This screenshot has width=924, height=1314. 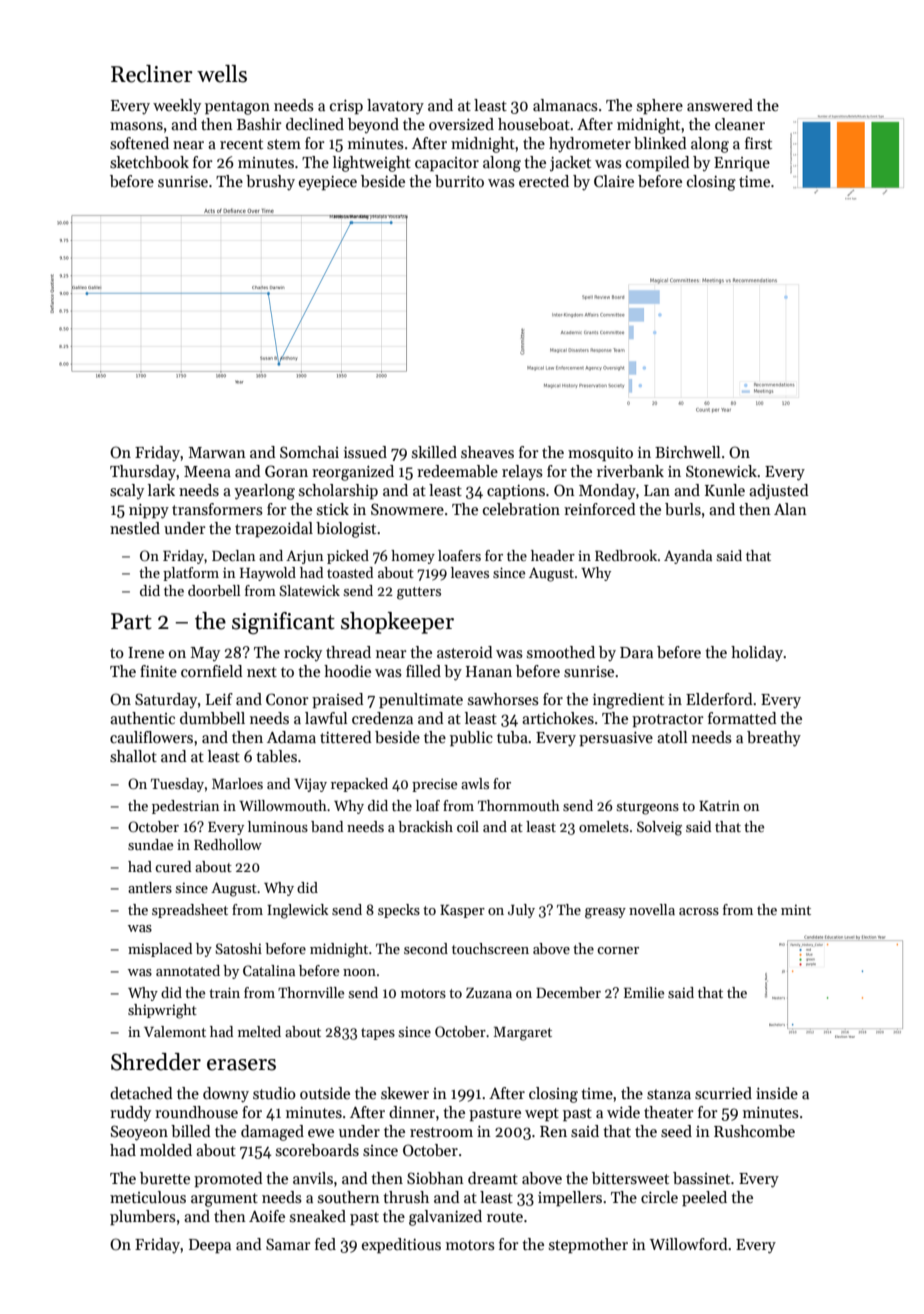 What do you see at coordinates (158, 671) in the screenshot?
I see `finite` at bounding box center [158, 671].
